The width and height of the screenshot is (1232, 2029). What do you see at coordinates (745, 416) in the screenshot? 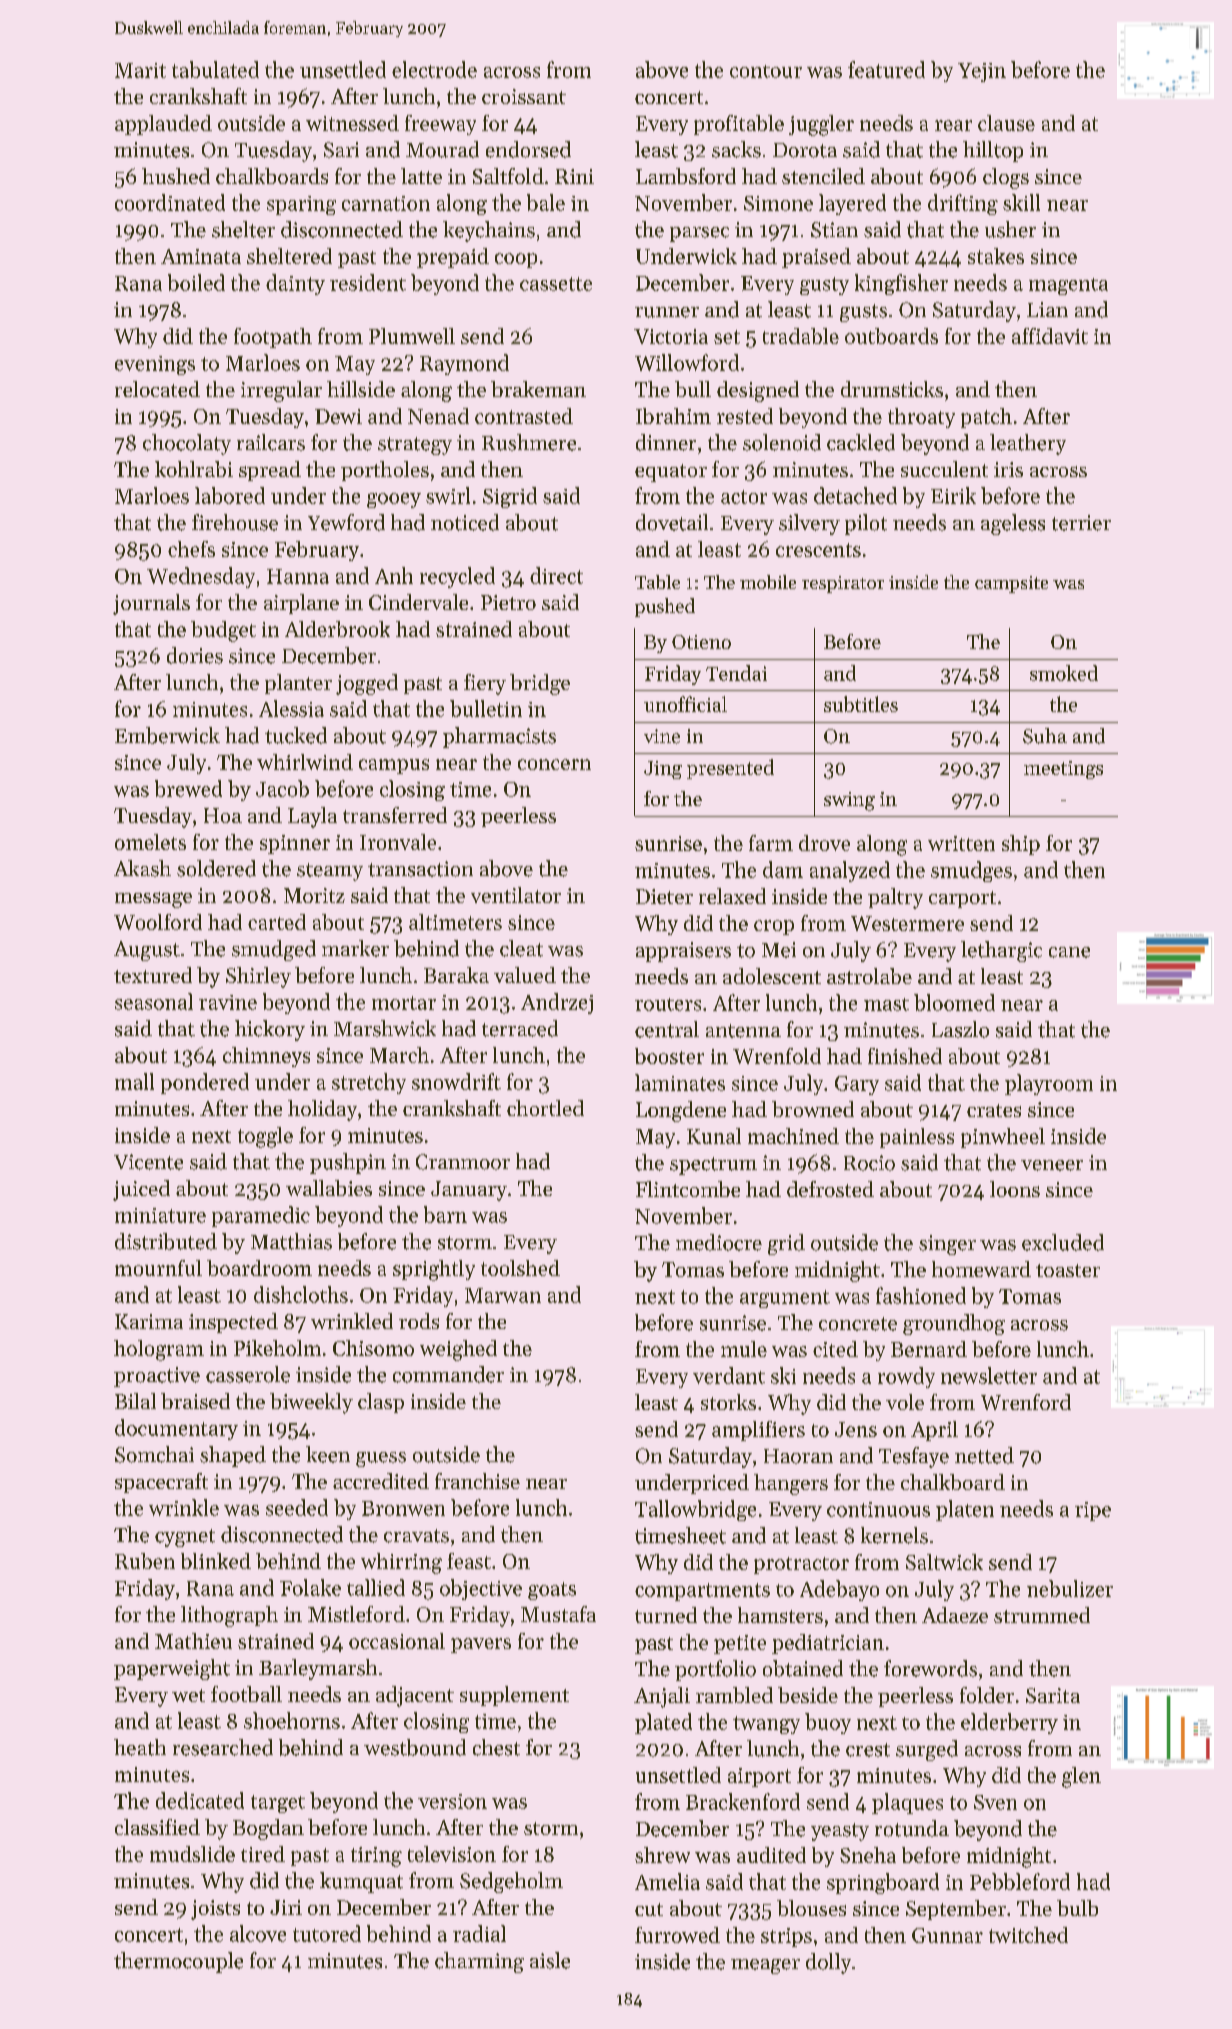
I see `rested` at bounding box center [745, 416].
